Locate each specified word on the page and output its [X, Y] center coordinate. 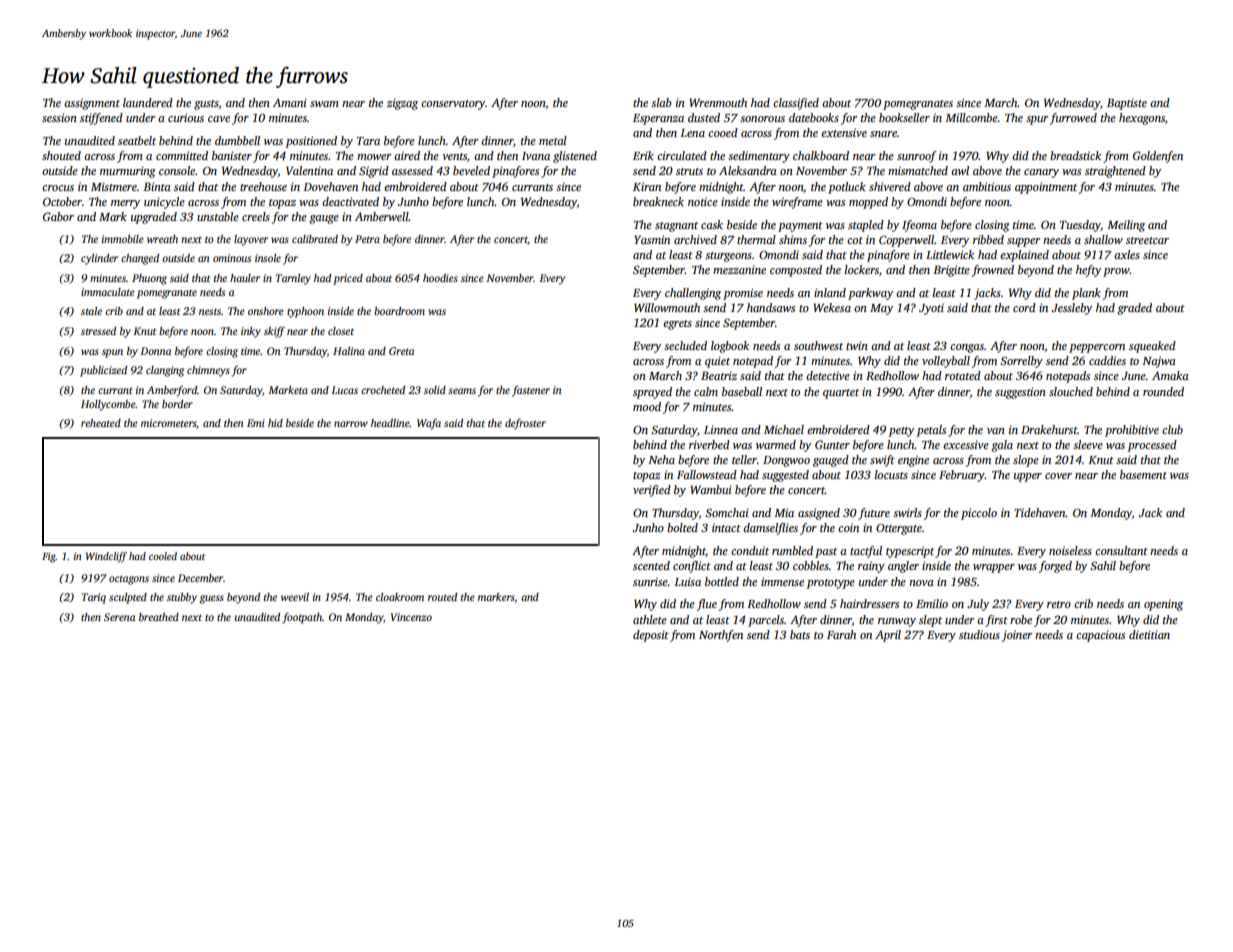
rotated [963, 375]
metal [553, 140]
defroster [525, 424]
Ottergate [899, 529]
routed [442, 597]
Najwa [1159, 362]
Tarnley [293, 279]
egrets [677, 325]
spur [1037, 120]
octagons [129, 580]
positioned [311, 142]
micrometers [169, 424]
